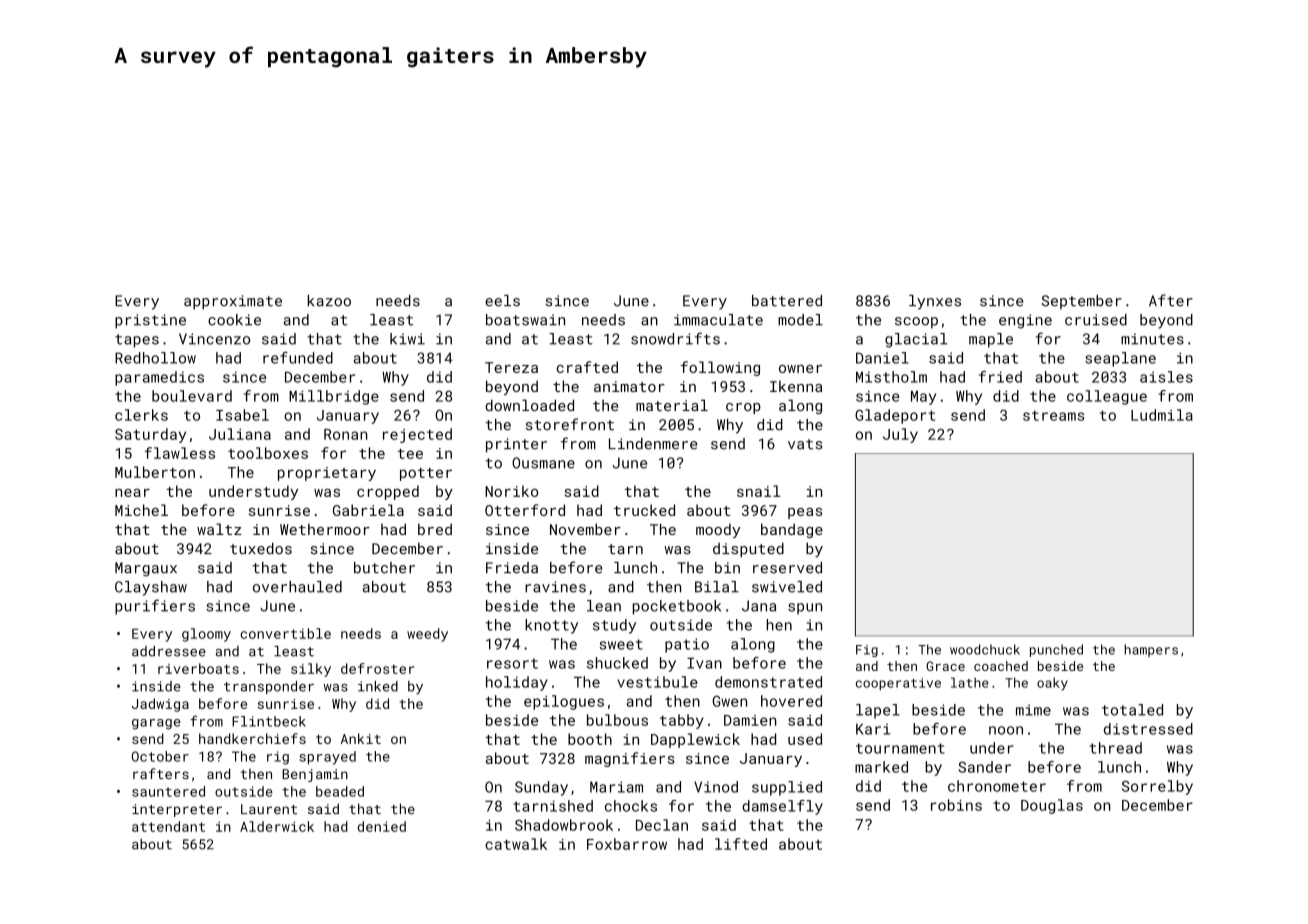  What do you see at coordinates (687, 645) in the image?
I see `patio` at bounding box center [687, 645].
